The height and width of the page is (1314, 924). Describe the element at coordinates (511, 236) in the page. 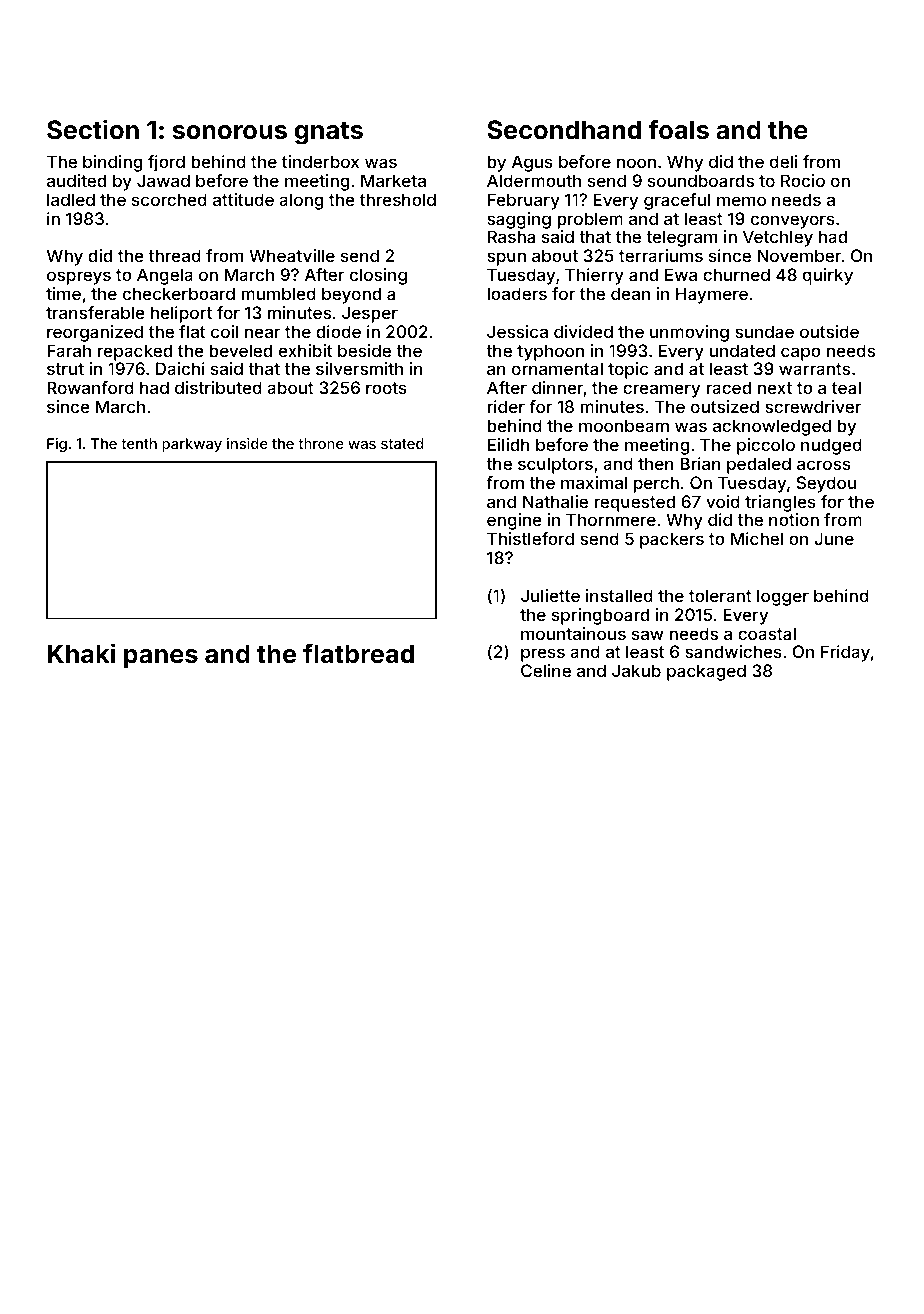

I see `Rasha` at that location.
